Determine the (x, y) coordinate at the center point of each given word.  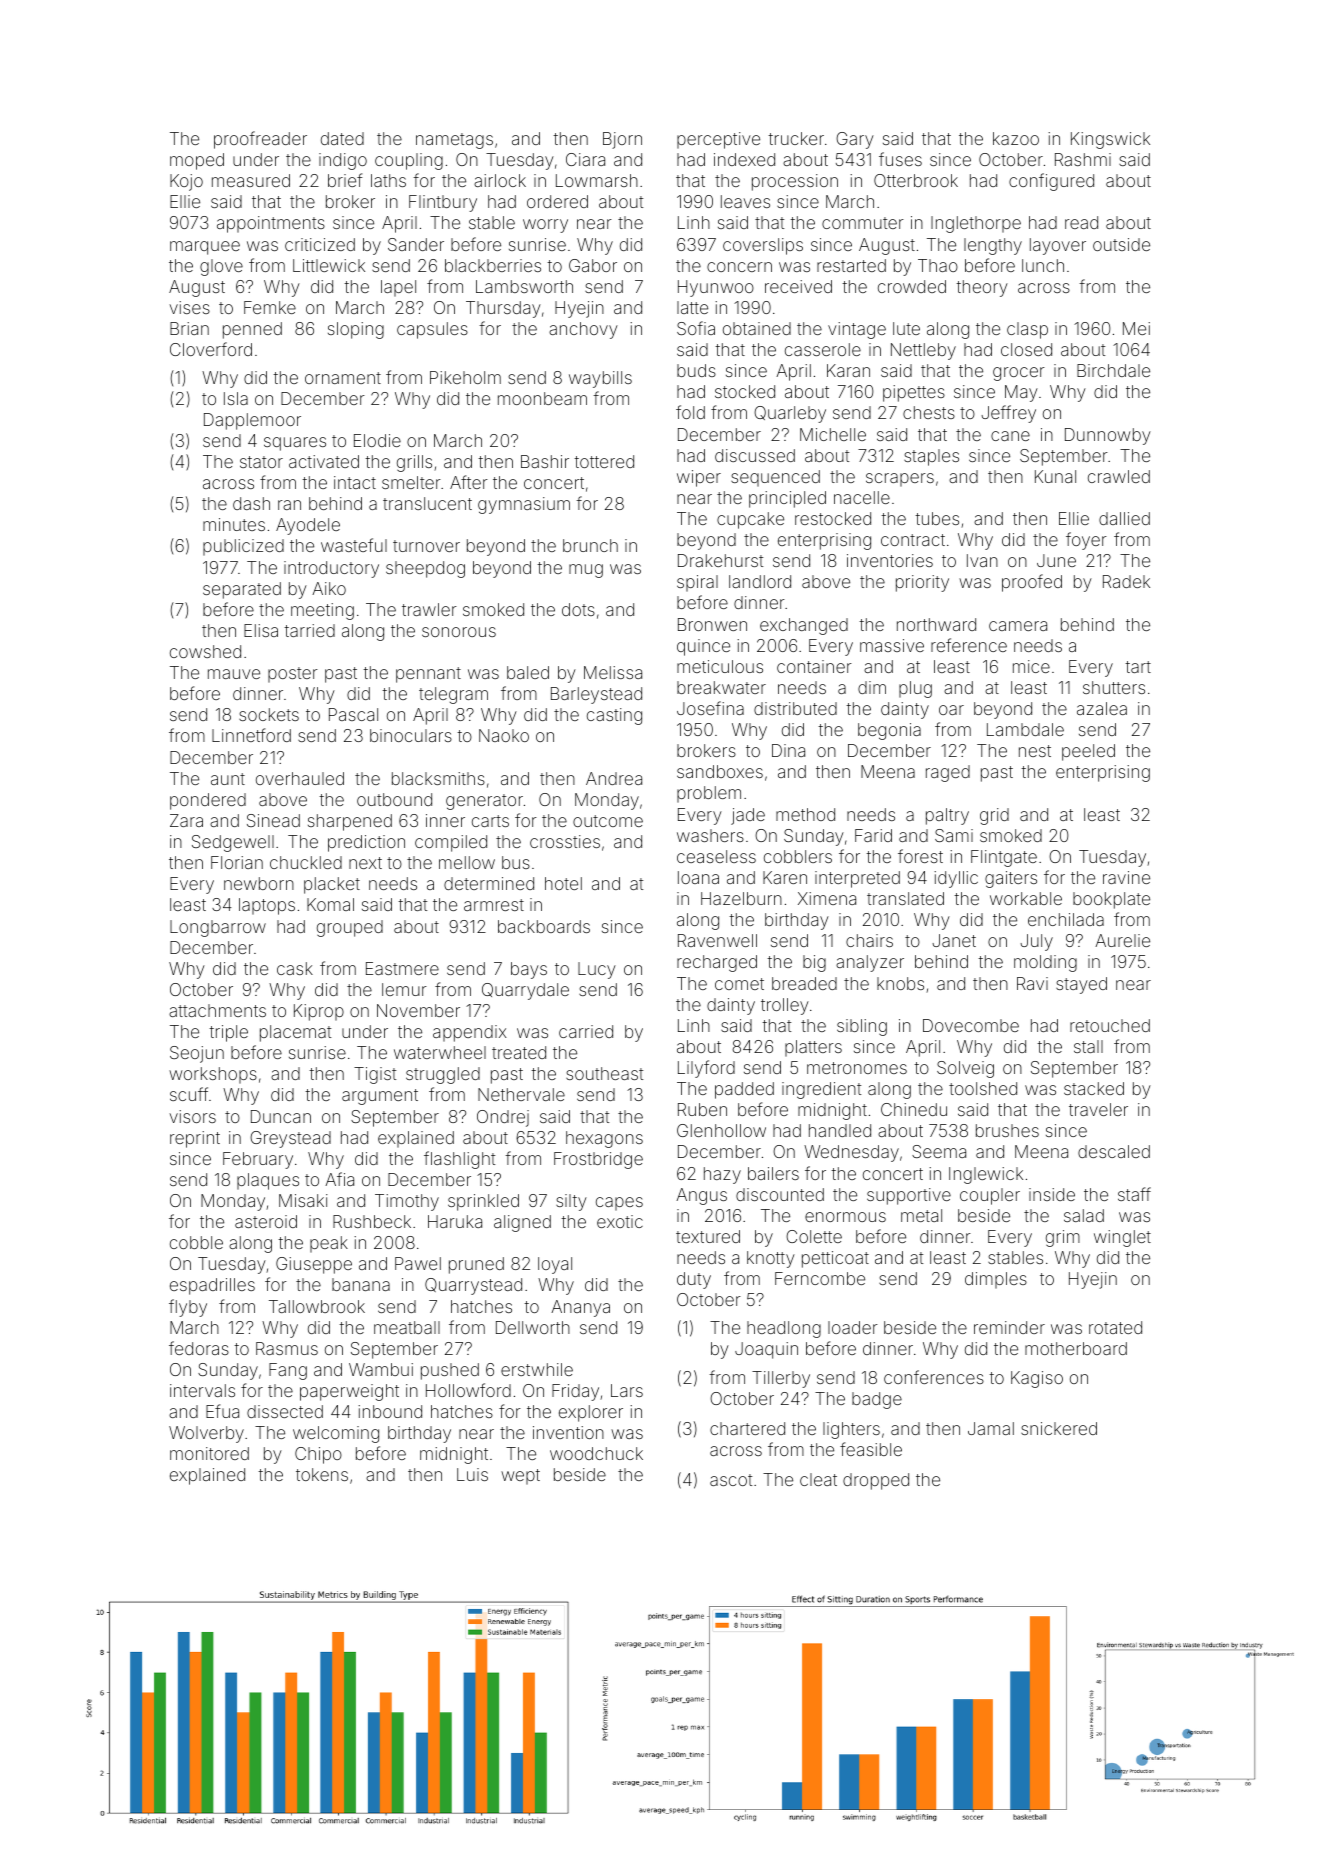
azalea (1102, 708)
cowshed (205, 651)
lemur (404, 989)
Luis (472, 1474)
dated (342, 138)
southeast (604, 1073)
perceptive (718, 140)
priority (922, 583)
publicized (243, 547)
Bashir (545, 461)
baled (528, 672)
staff (1134, 1194)
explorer (591, 1413)
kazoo (1016, 138)
